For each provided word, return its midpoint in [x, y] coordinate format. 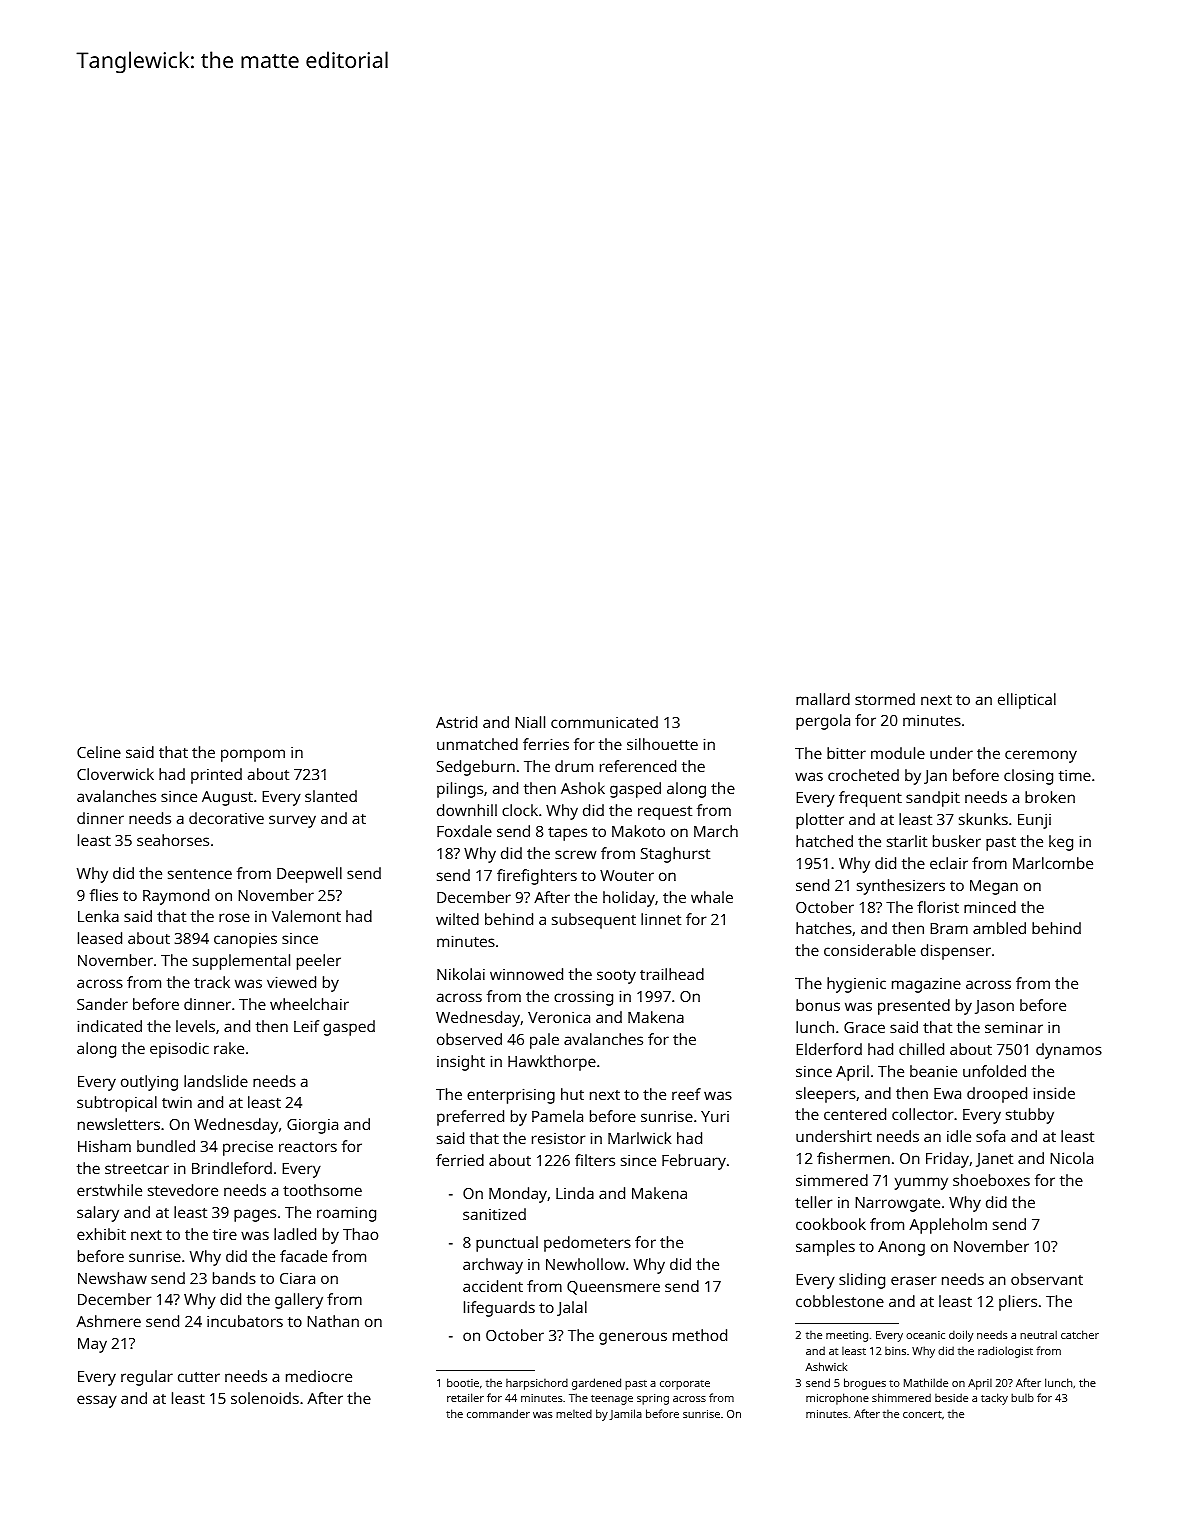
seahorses [173, 840]
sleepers [826, 1095]
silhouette [662, 744]
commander [498, 1413]
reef [686, 1094]
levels [195, 1026]
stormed [885, 699]
